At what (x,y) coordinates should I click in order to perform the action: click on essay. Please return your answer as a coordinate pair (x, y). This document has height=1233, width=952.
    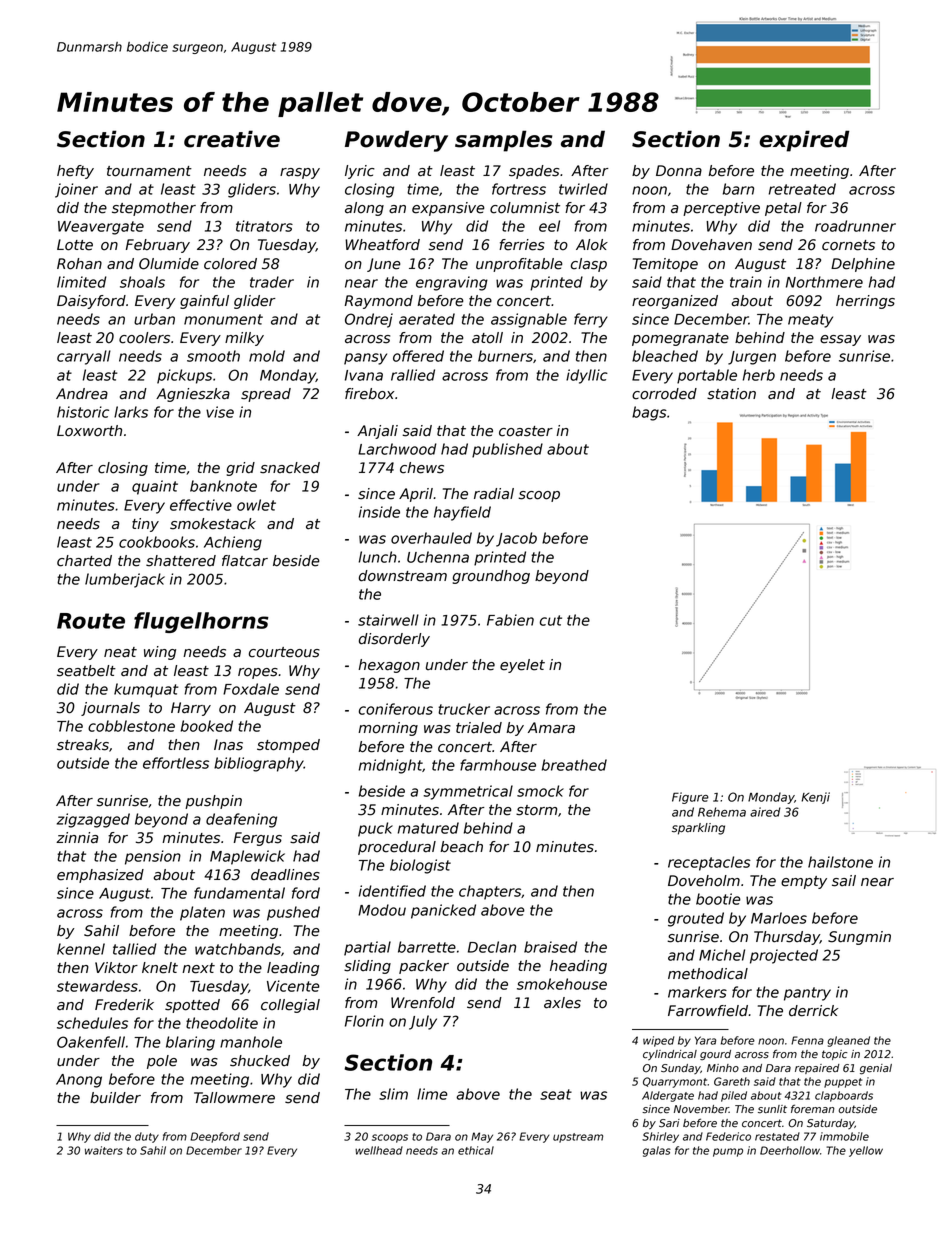
    Looking at the image, I should click on (840, 340).
